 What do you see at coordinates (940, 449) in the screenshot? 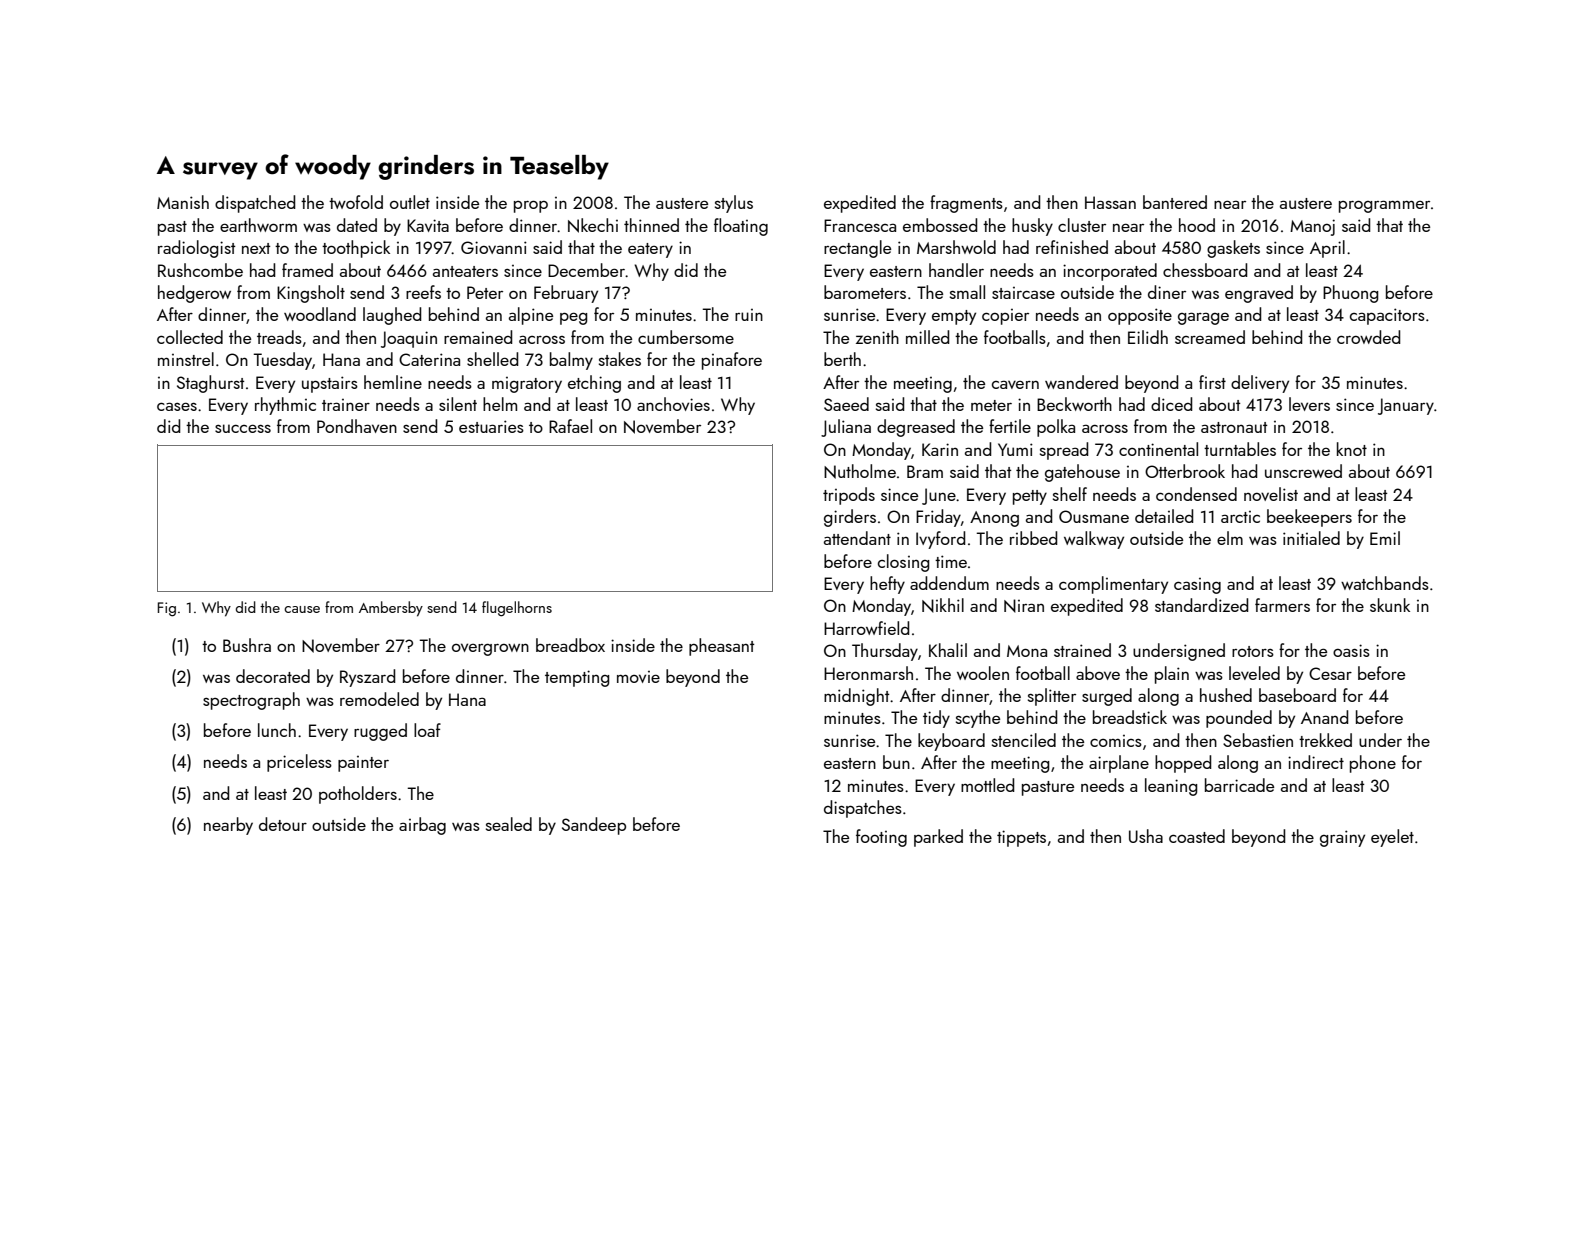
I see `Karin` at bounding box center [940, 449].
